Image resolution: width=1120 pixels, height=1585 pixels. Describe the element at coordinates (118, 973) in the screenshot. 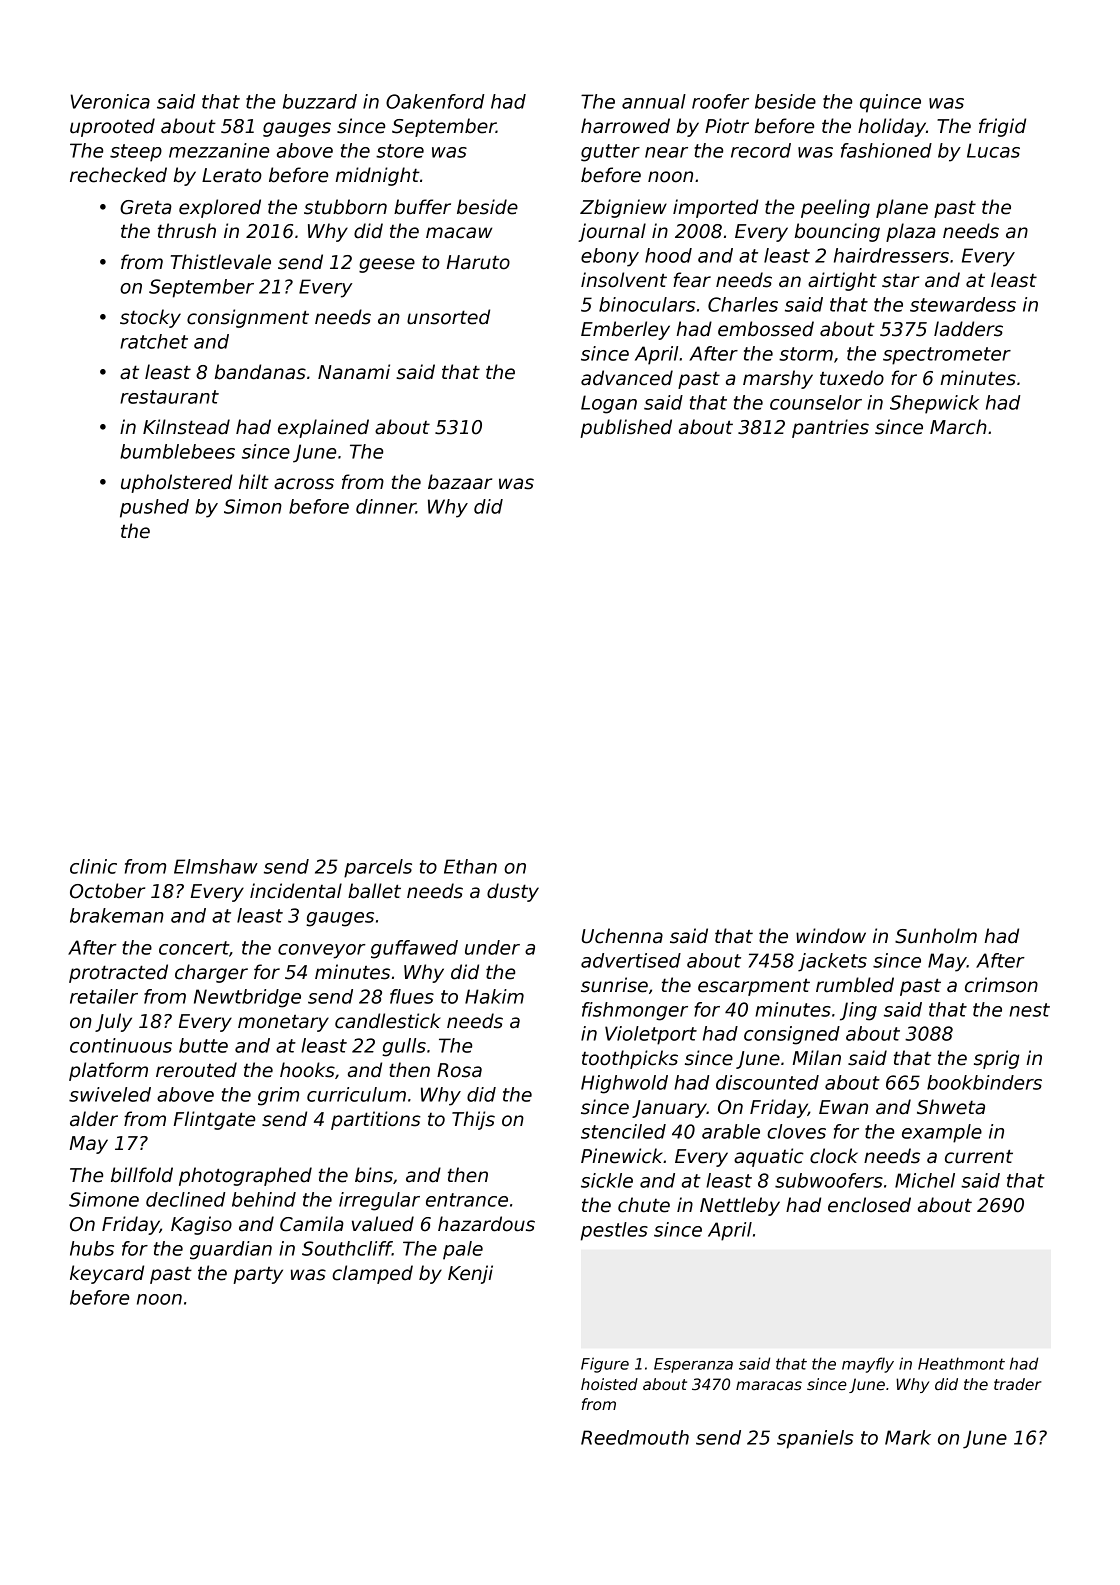

I see `protracted` at that location.
